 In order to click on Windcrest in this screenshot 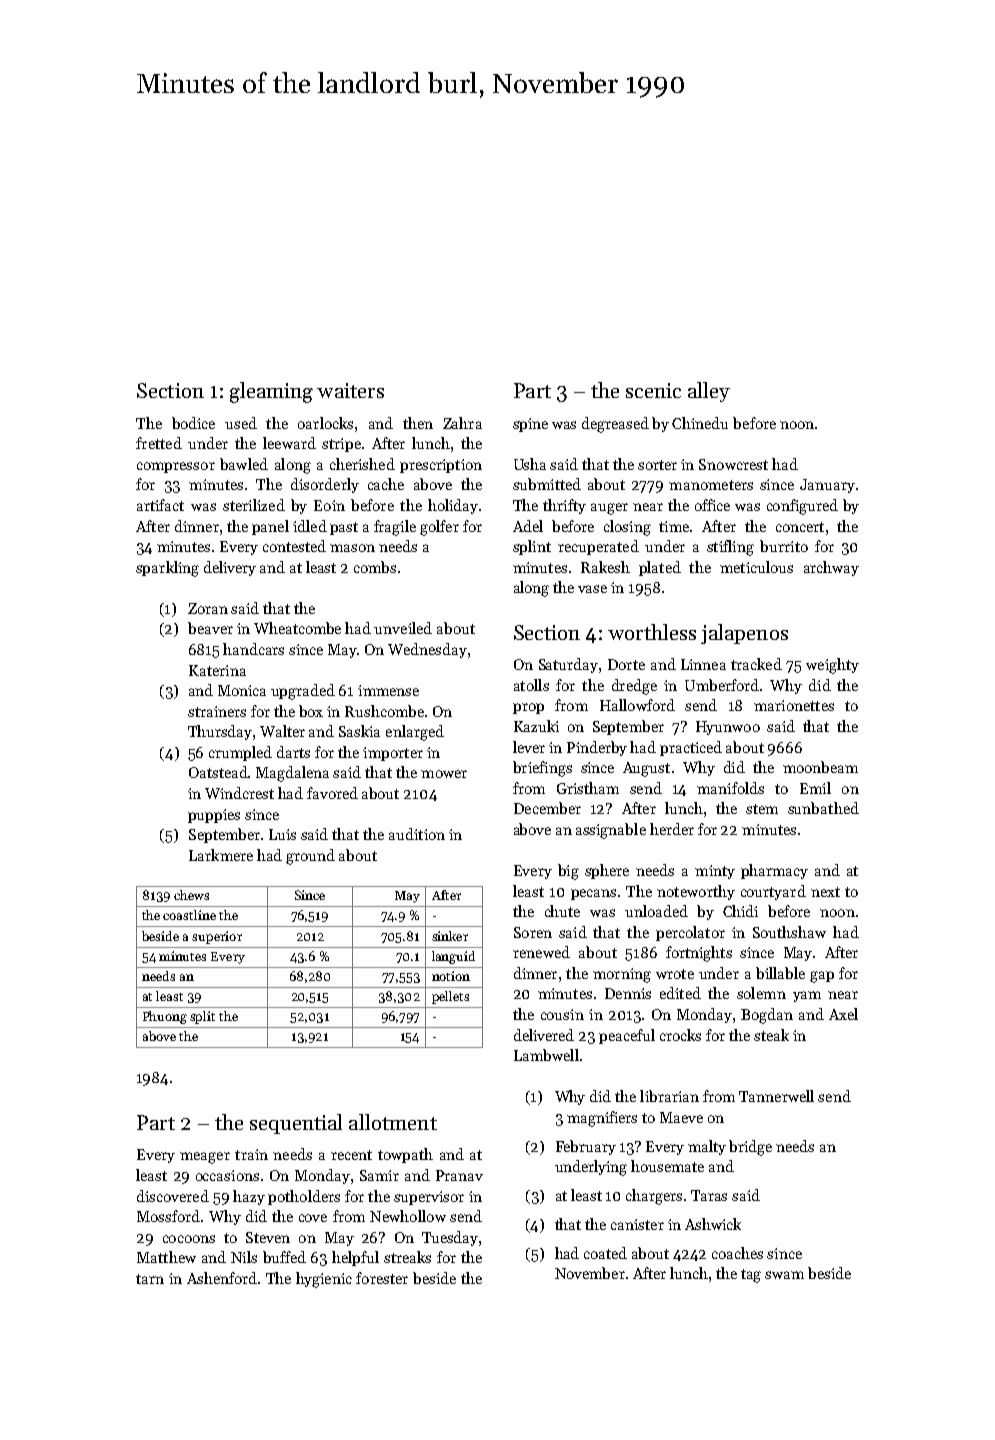, I will do `click(239, 793)`.
